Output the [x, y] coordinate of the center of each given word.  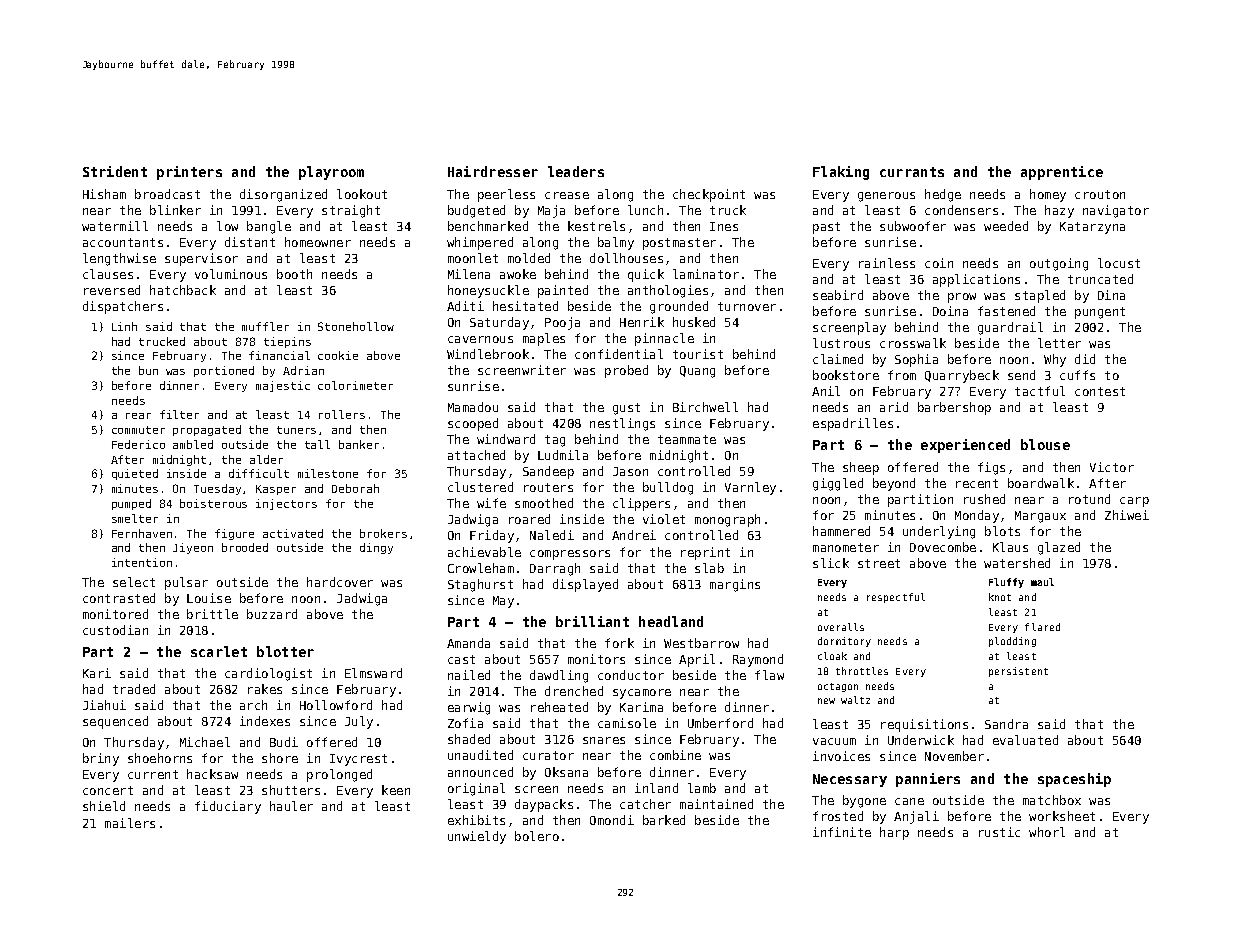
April [697, 660]
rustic [999, 832]
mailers [130, 823]
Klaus [1010, 547]
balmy [616, 243]
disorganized [283, 195]
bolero [537, 836]
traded [134, 689]
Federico [138, 444]
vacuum [834, 741]
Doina [950, 311]
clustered [480, 487]
